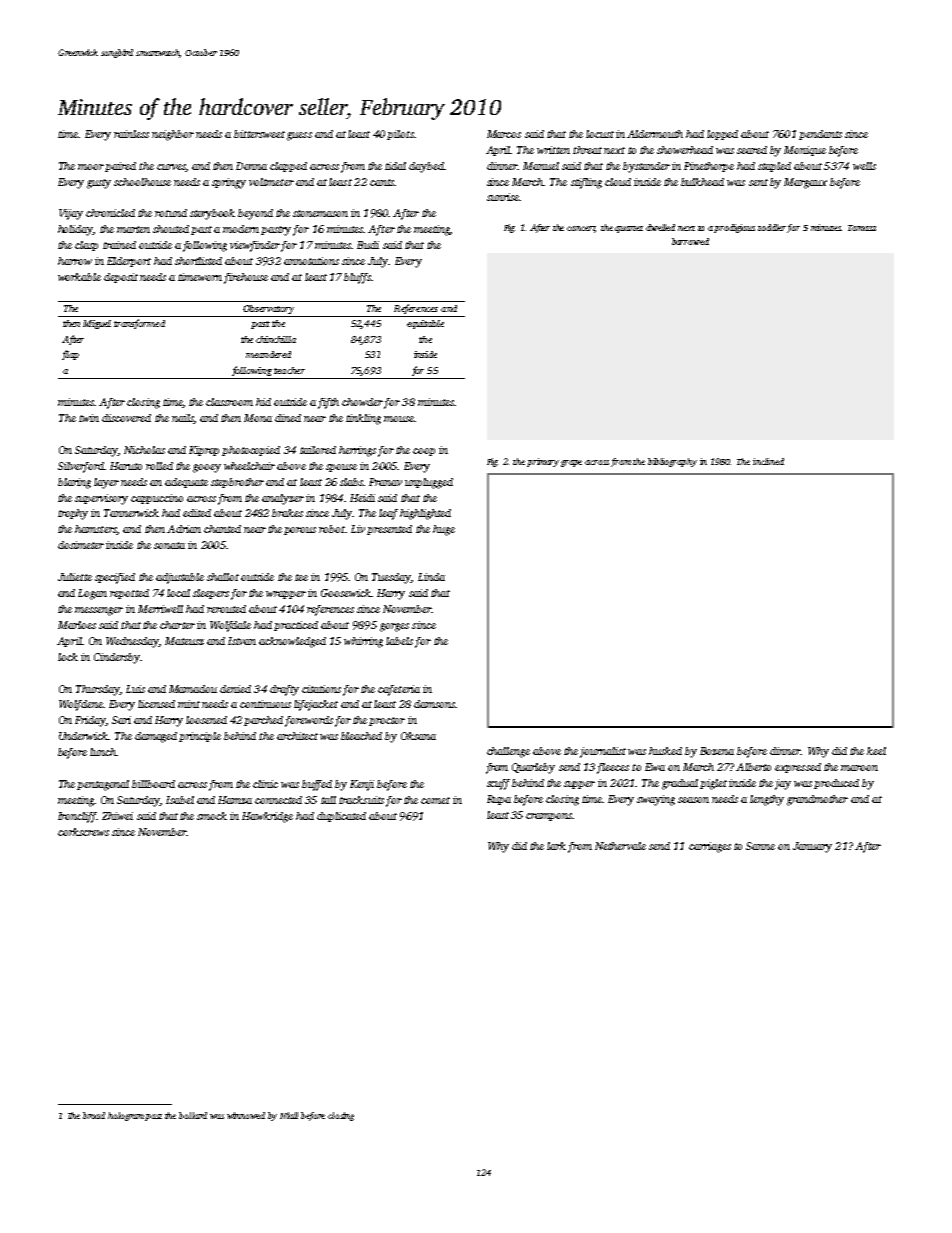  What do you see at coordinates (299, 136) in the document?
I see `guess` at bounding box center [299, 136].
